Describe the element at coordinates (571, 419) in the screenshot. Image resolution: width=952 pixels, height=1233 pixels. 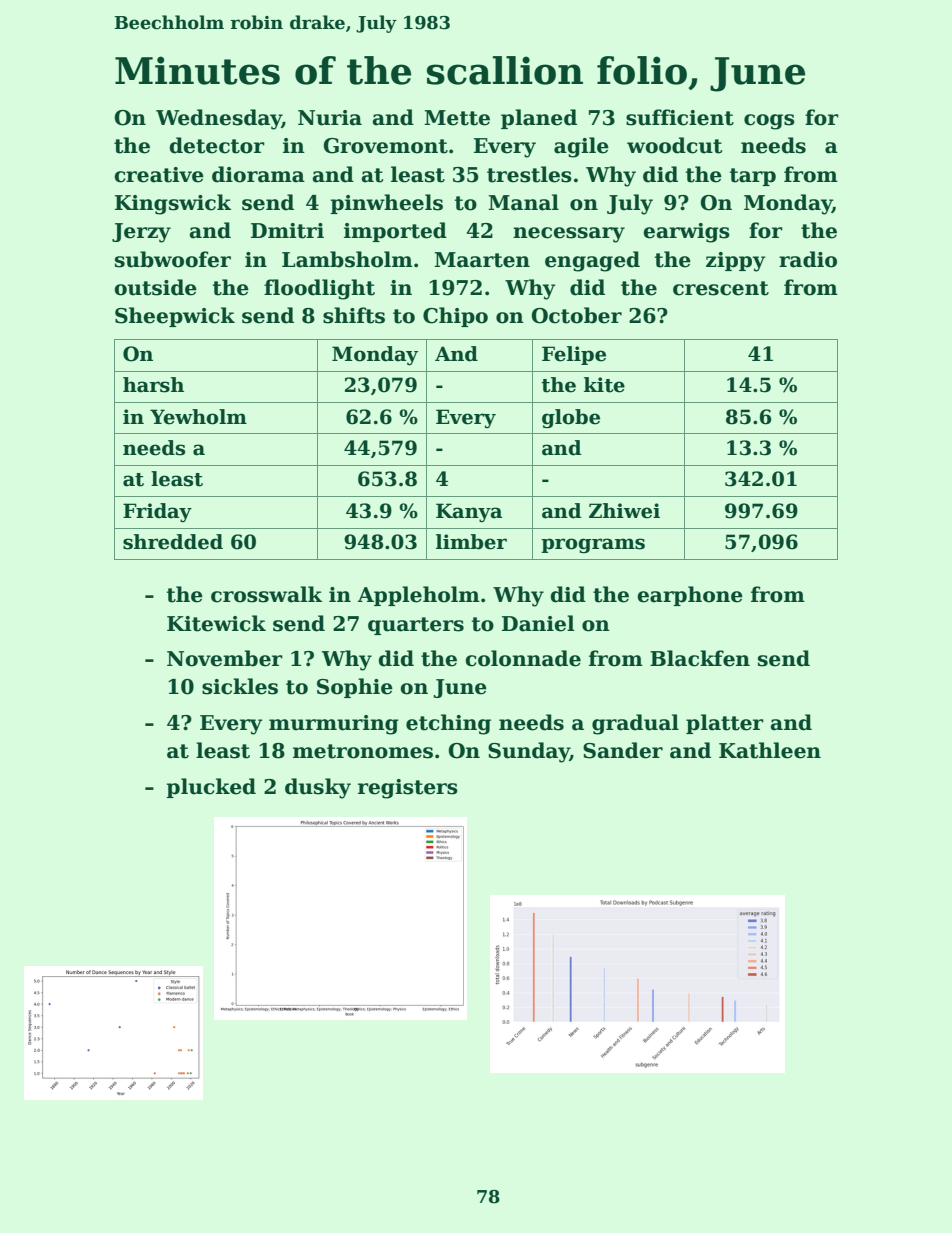
I see `globe` at that location.
